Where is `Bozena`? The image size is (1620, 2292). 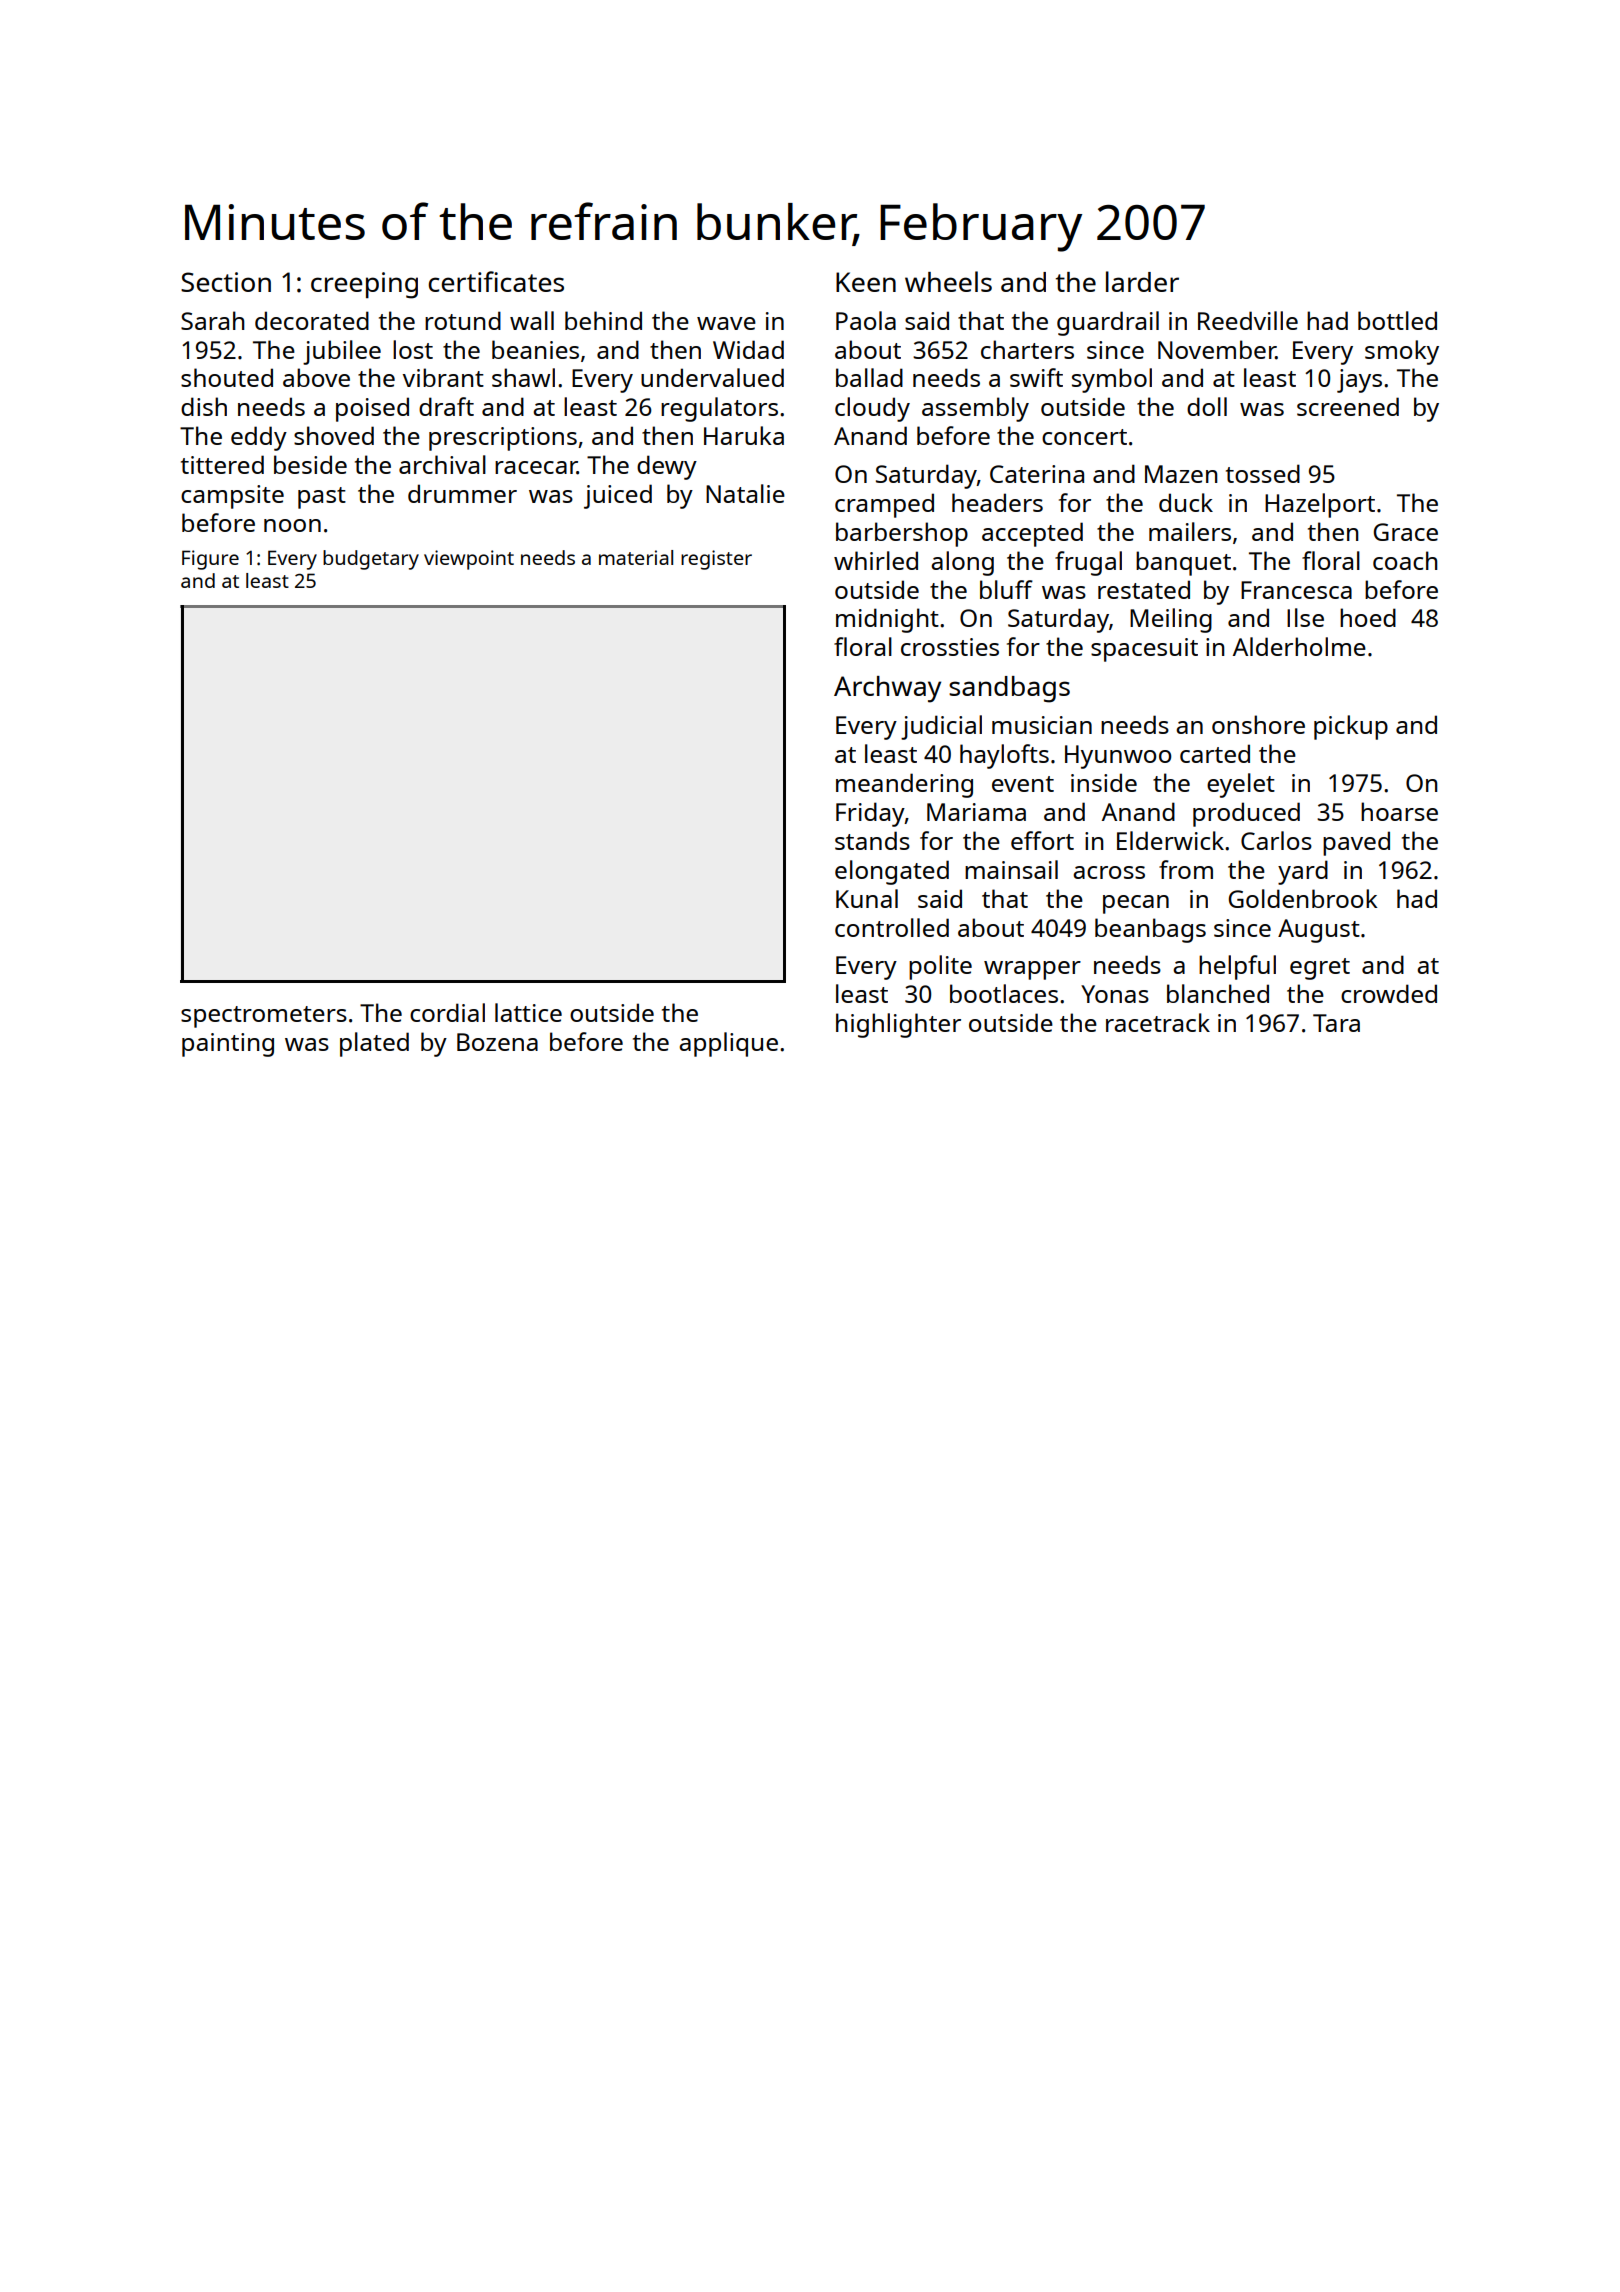
Bozena is located at coordinates (497, 1042).
